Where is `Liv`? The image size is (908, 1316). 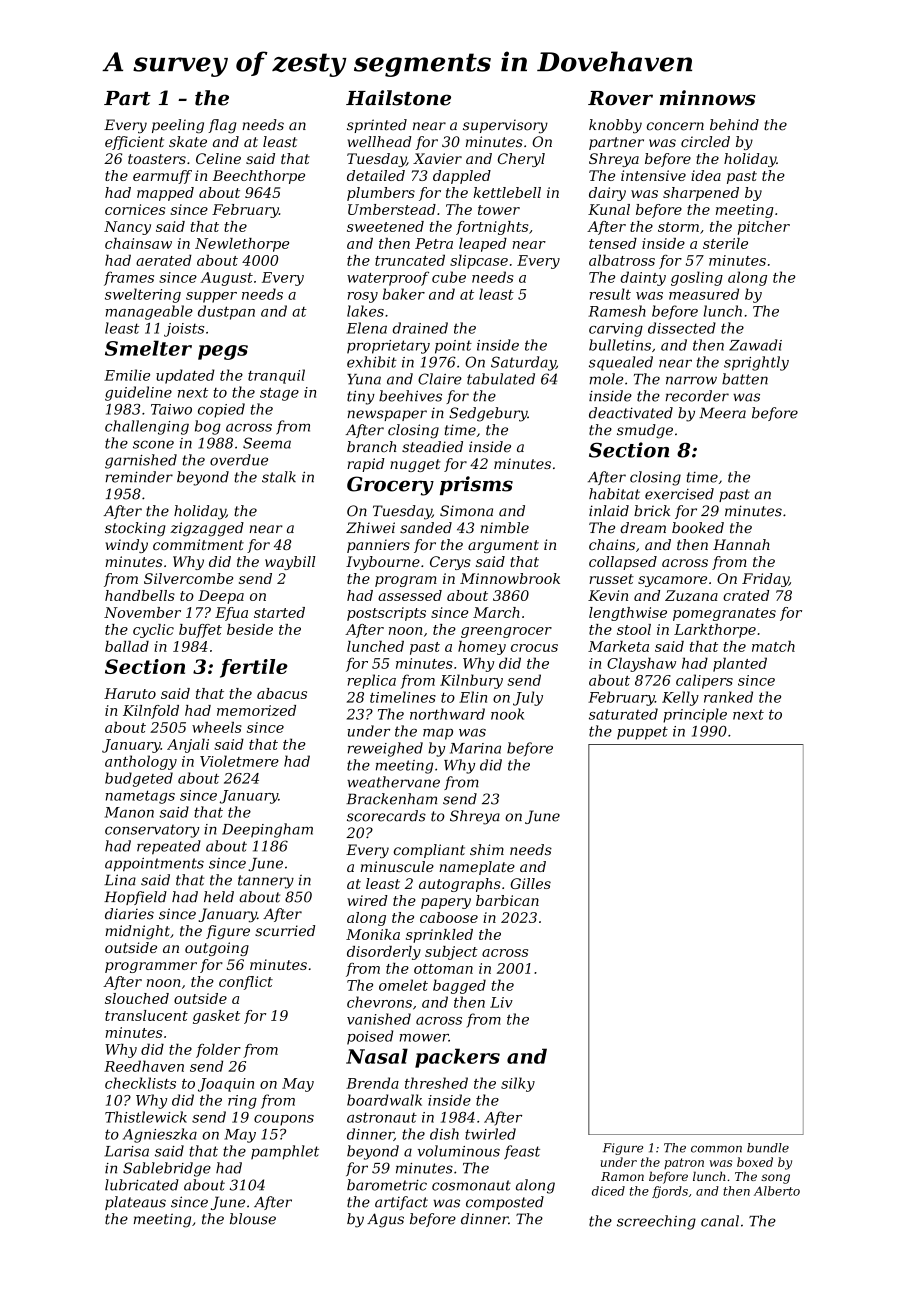
Liv is located at coordinates (501, 1002).
